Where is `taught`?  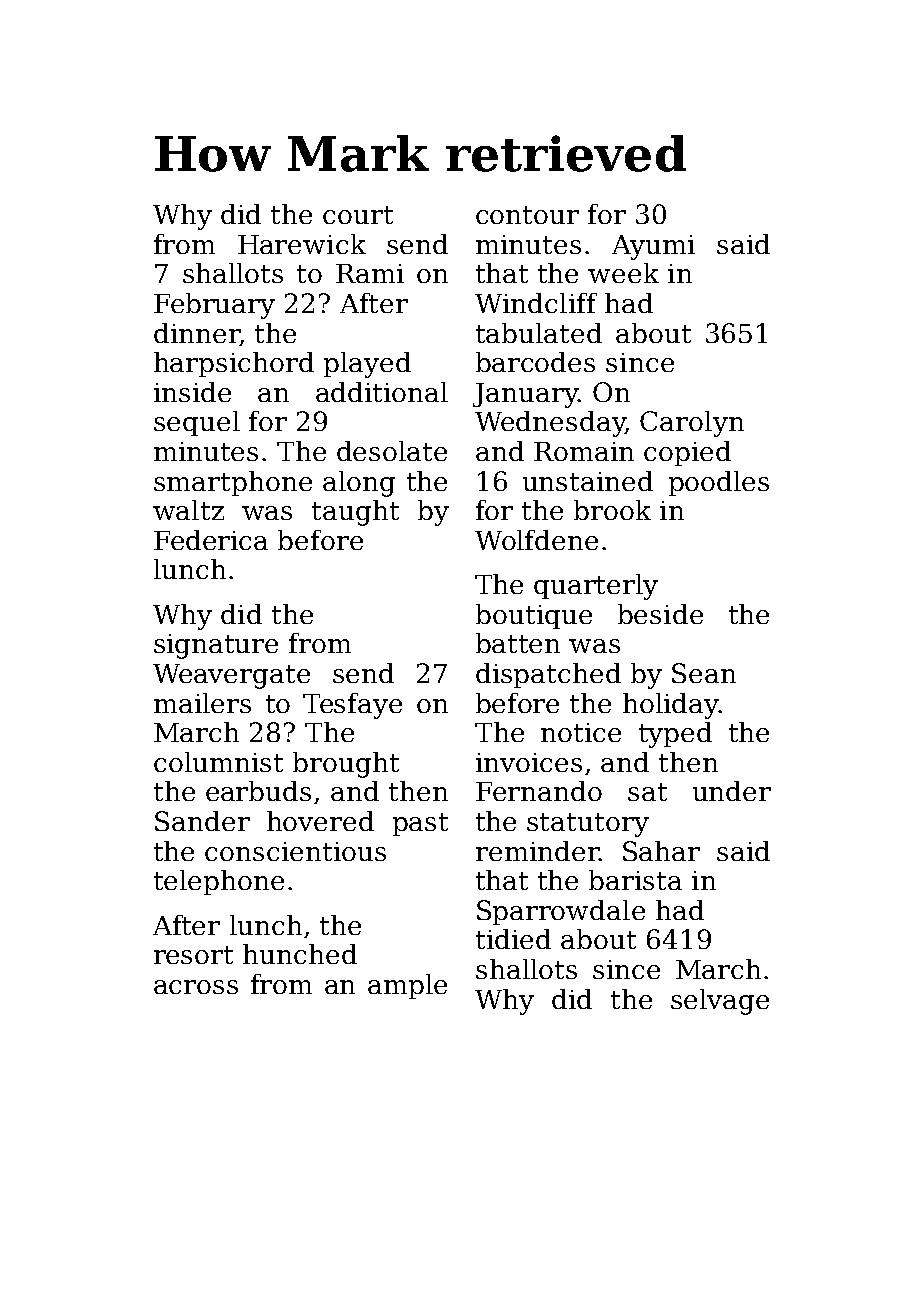
taught is located at coordinates (355, 513).
